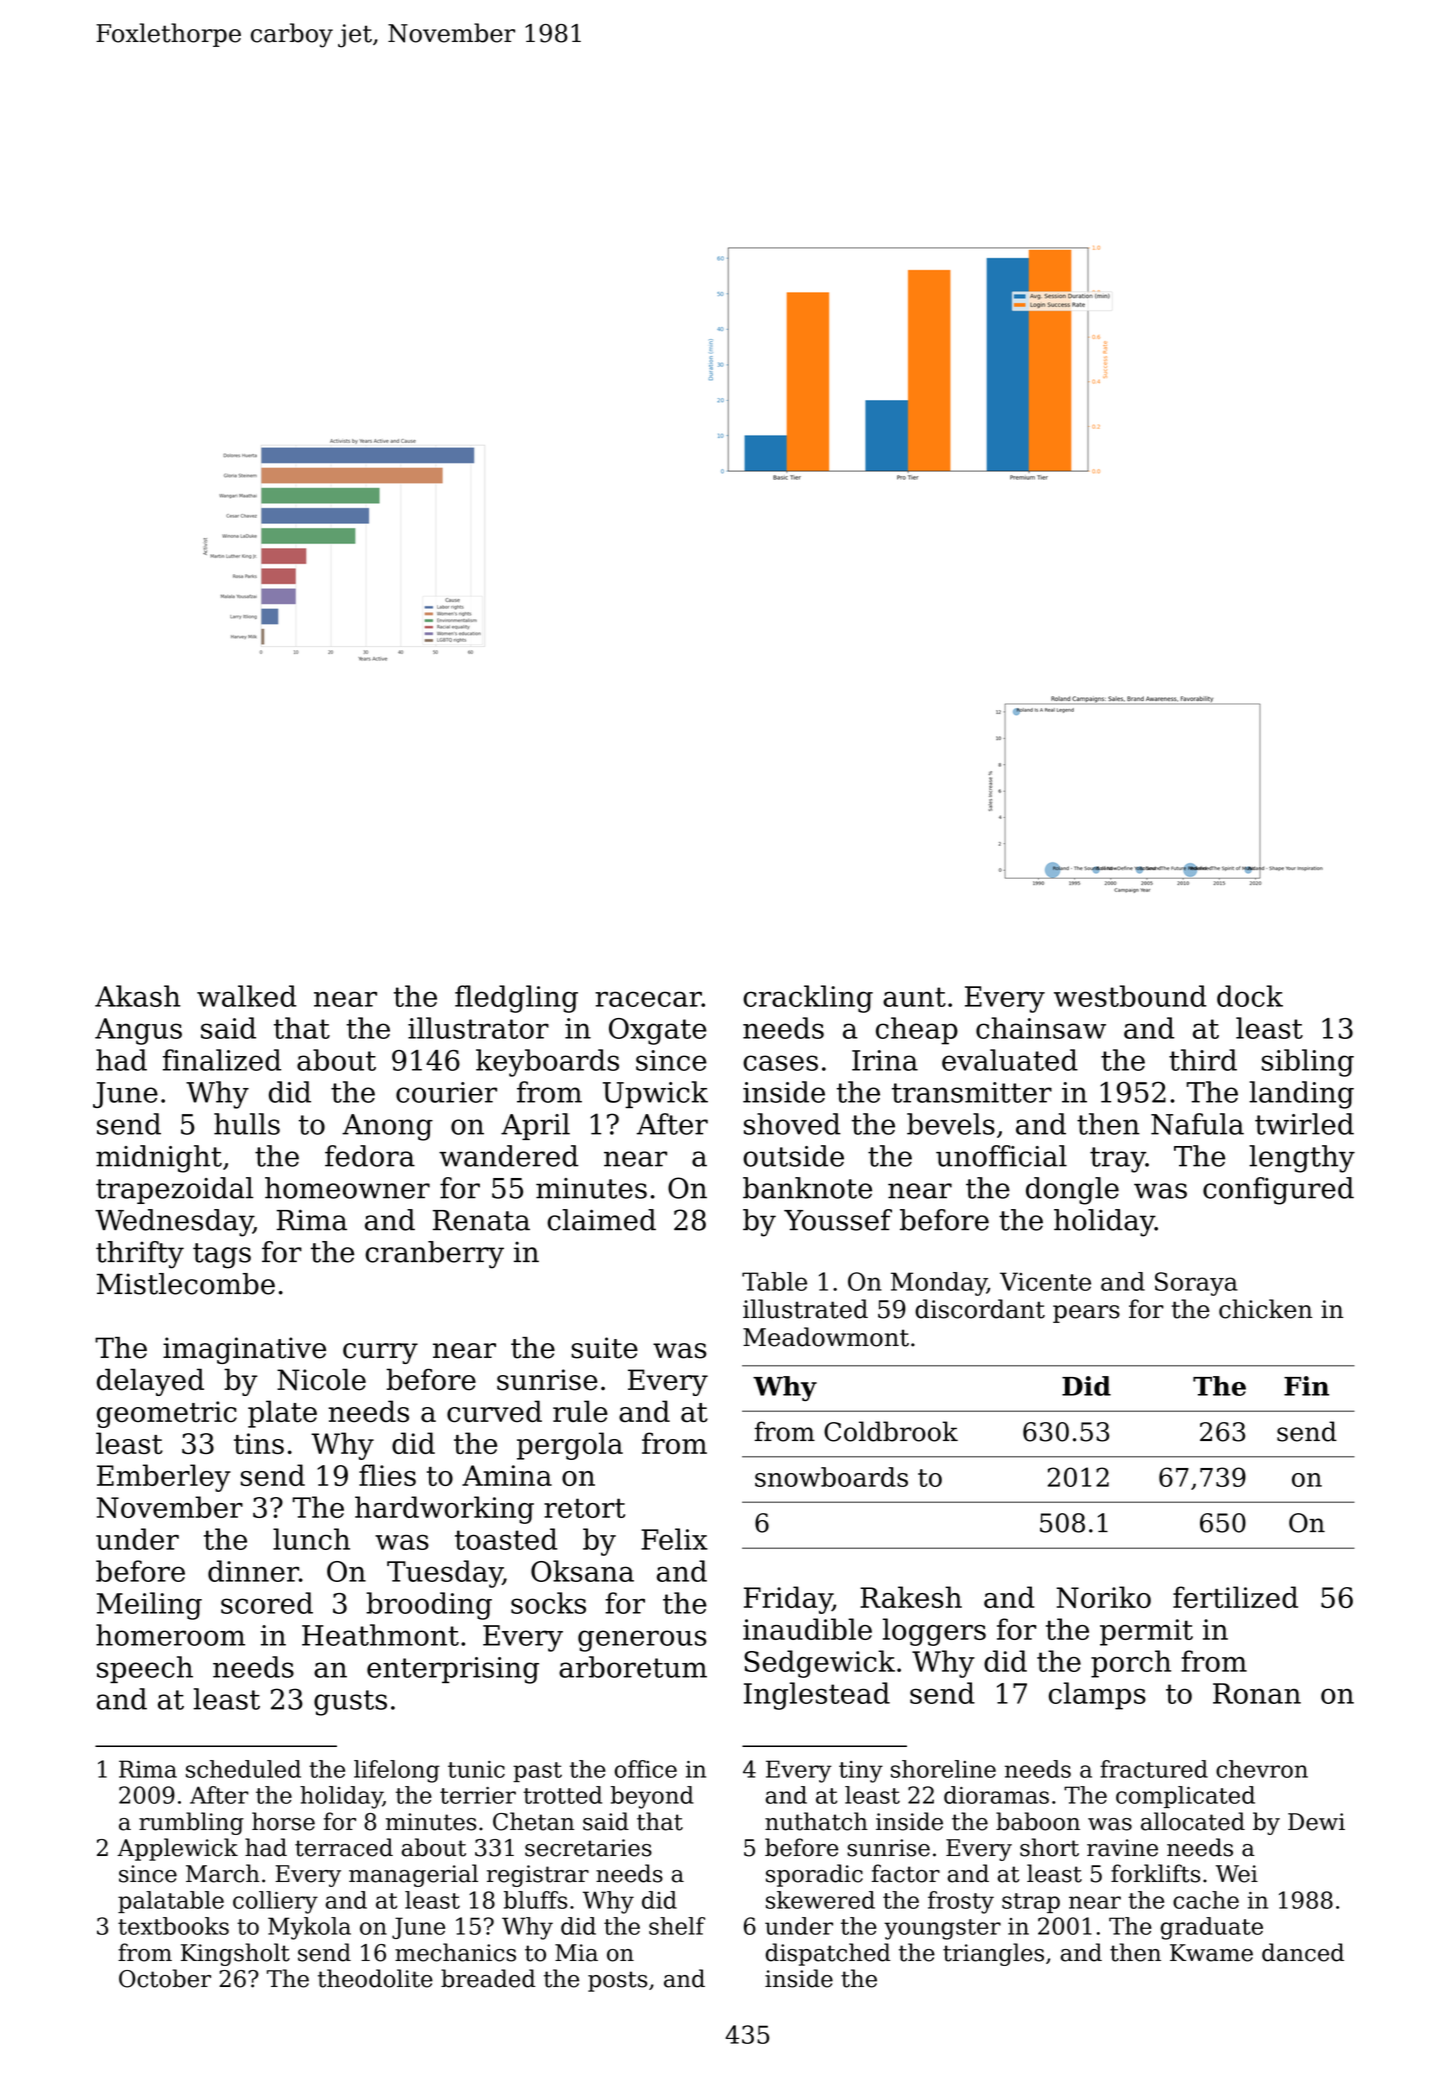 The height and width of the screenshot is (2100, 1450). What do you see at coordinates (1250, 996) in the screenshot?
I see `dock` at bounding box center [1250, 996].
